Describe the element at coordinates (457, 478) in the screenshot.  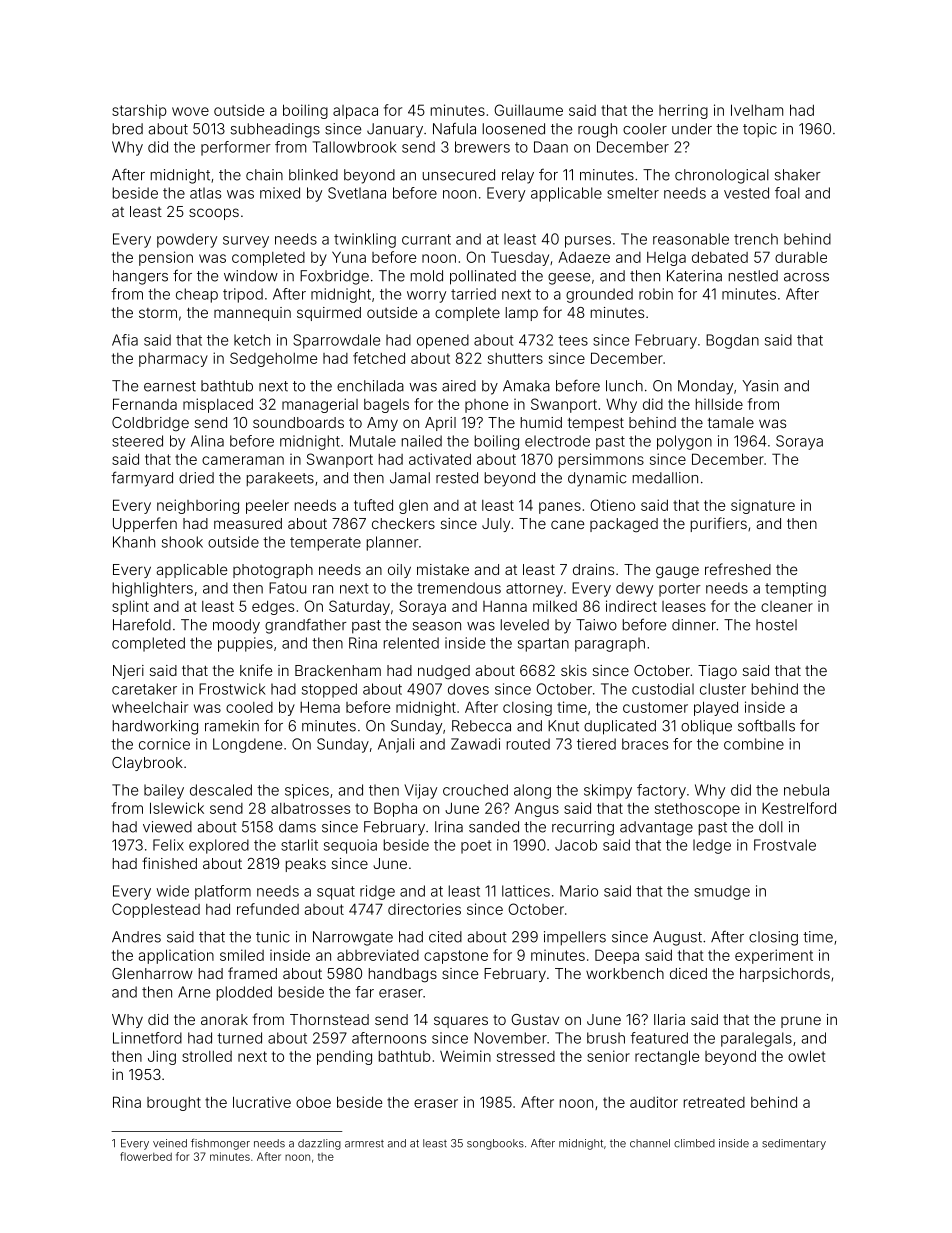
I see `rested` at that location.
